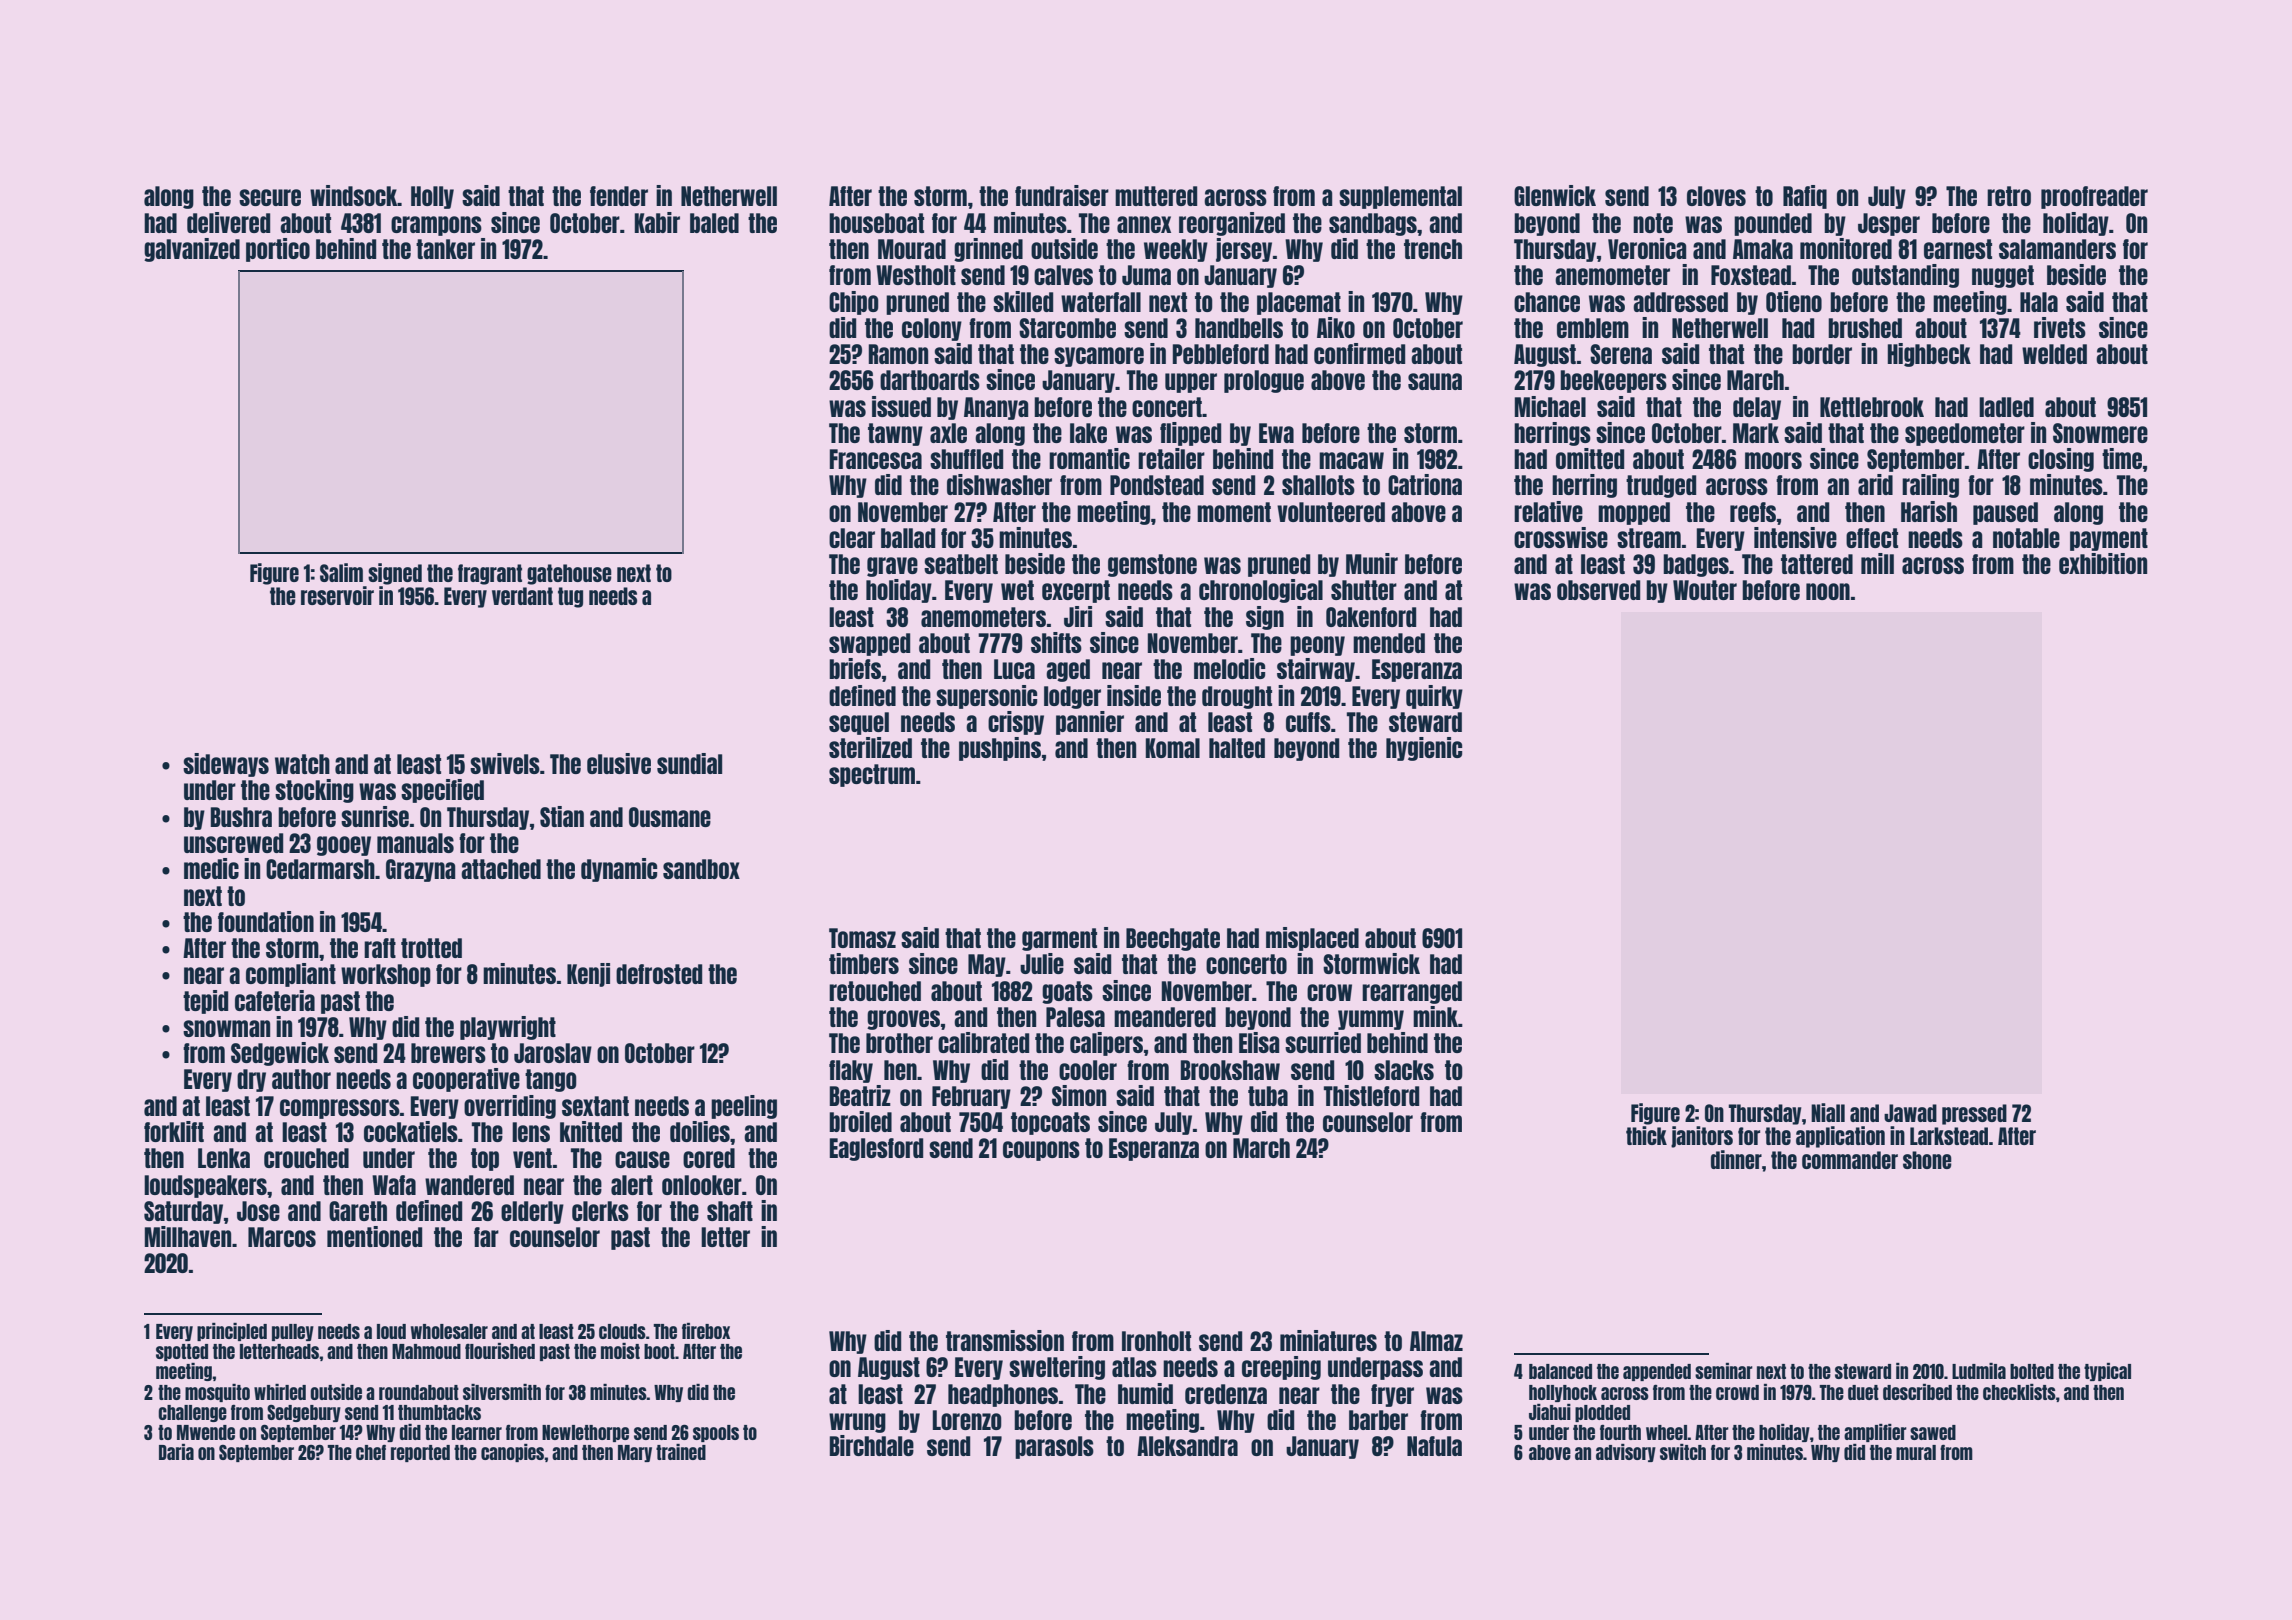 The image size is (2292, 1620). What do you see at coordinates (876, 223) in the screenshot?
I see `houseboat` at bounding box center [876, 223].
